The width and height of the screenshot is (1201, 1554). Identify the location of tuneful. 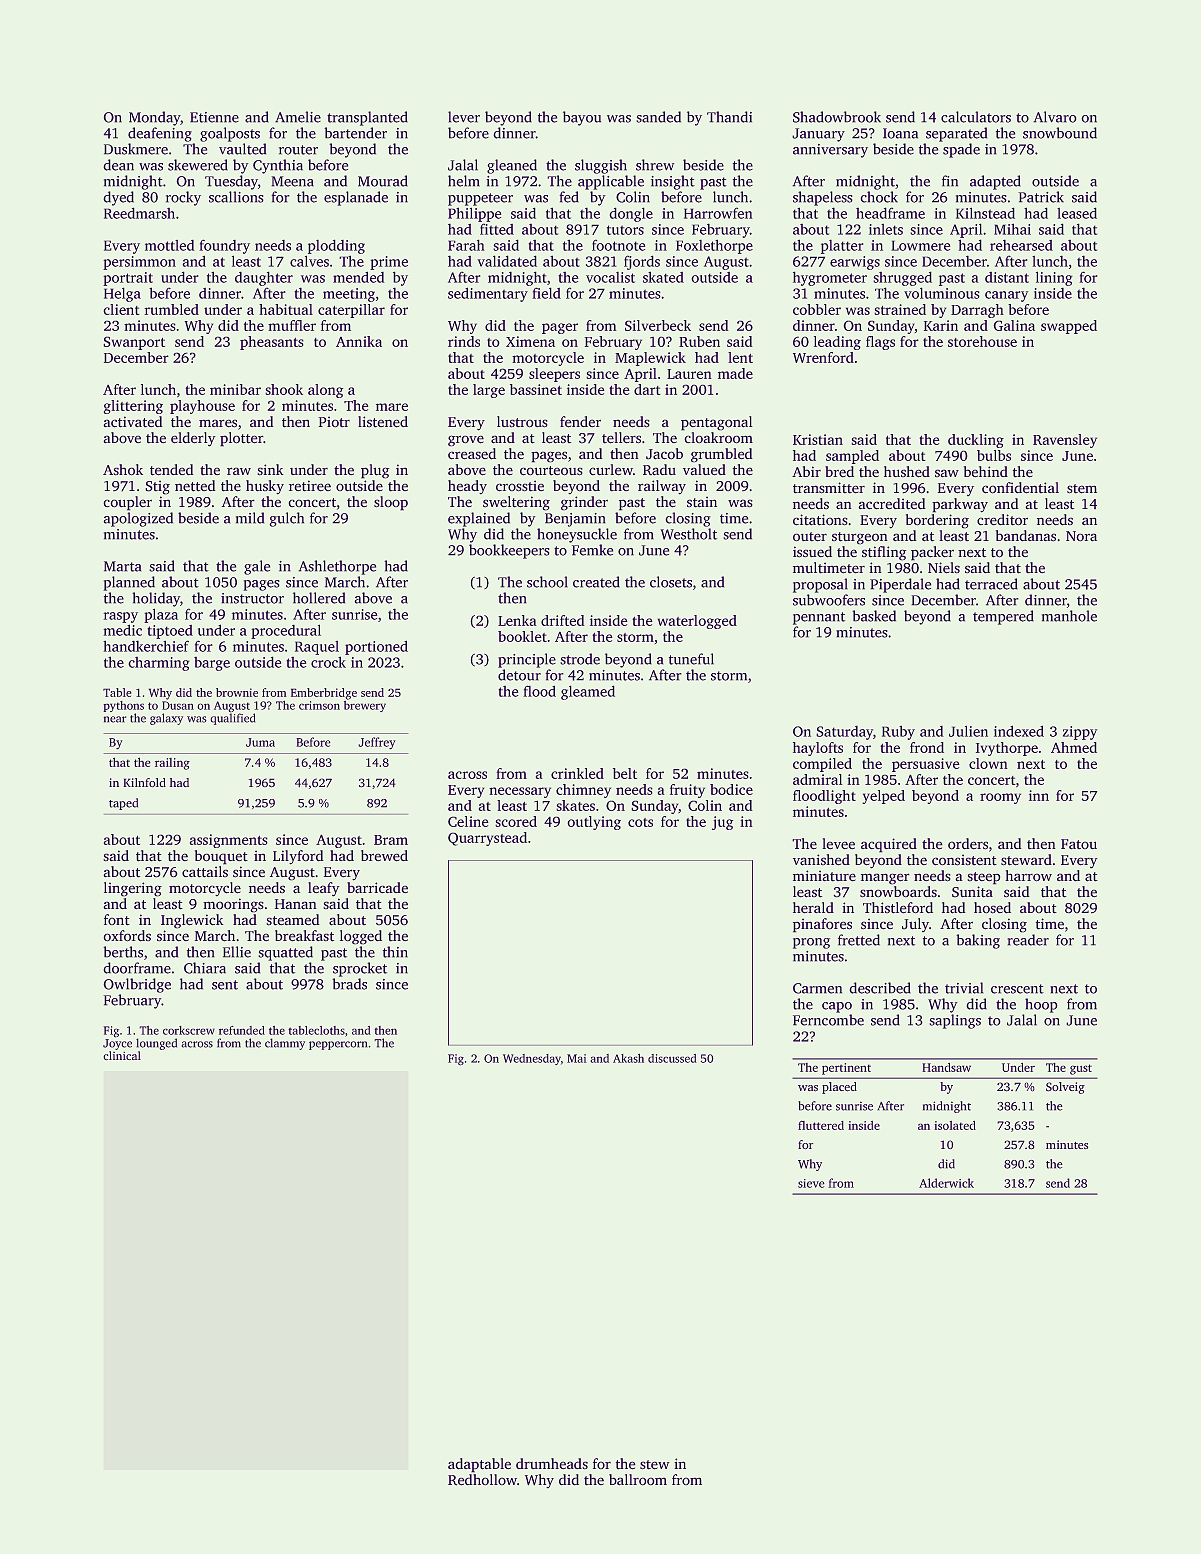
(691, 659).
